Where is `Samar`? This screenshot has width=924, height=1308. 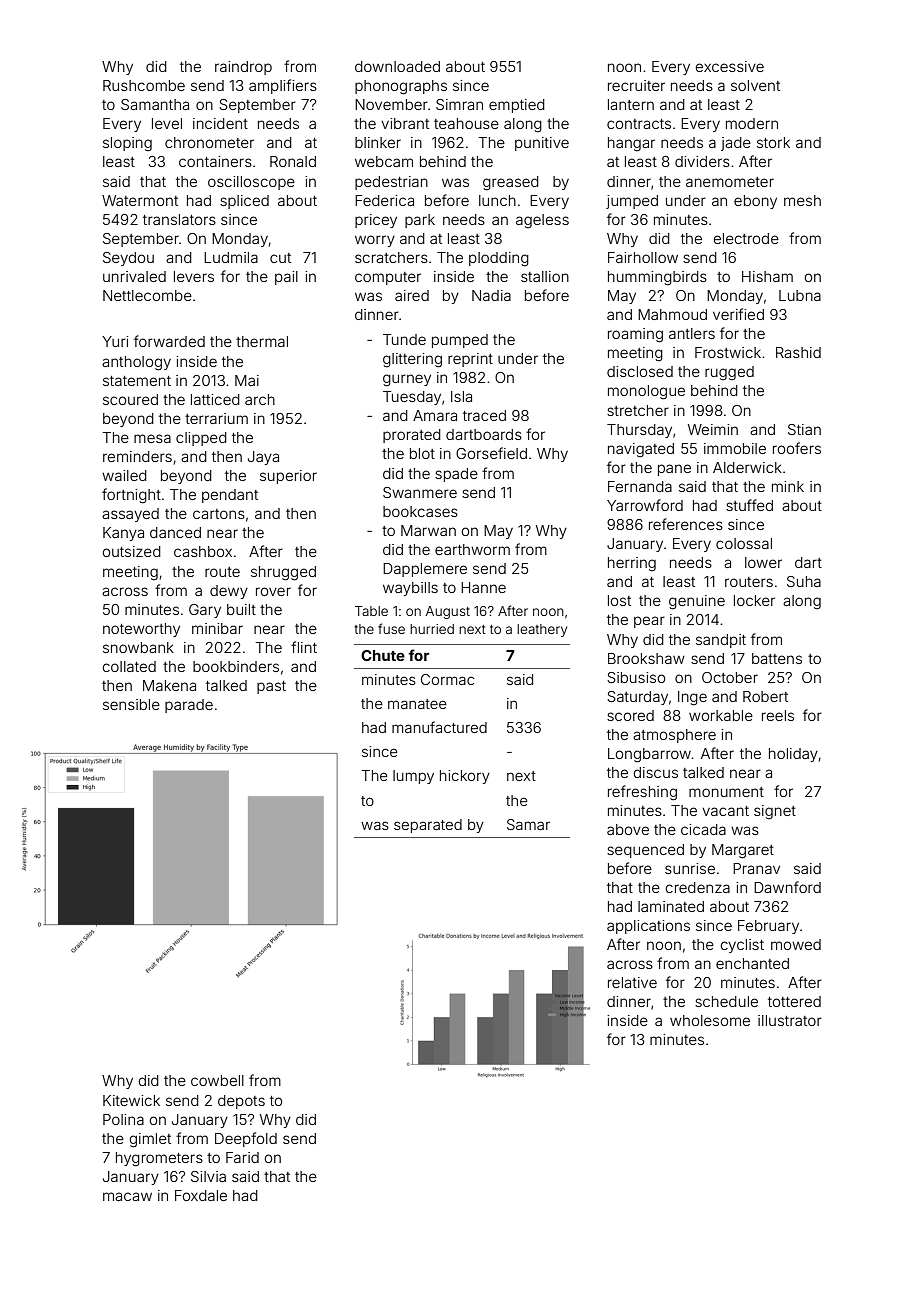
Samar is located at coordinates (528, 824).
